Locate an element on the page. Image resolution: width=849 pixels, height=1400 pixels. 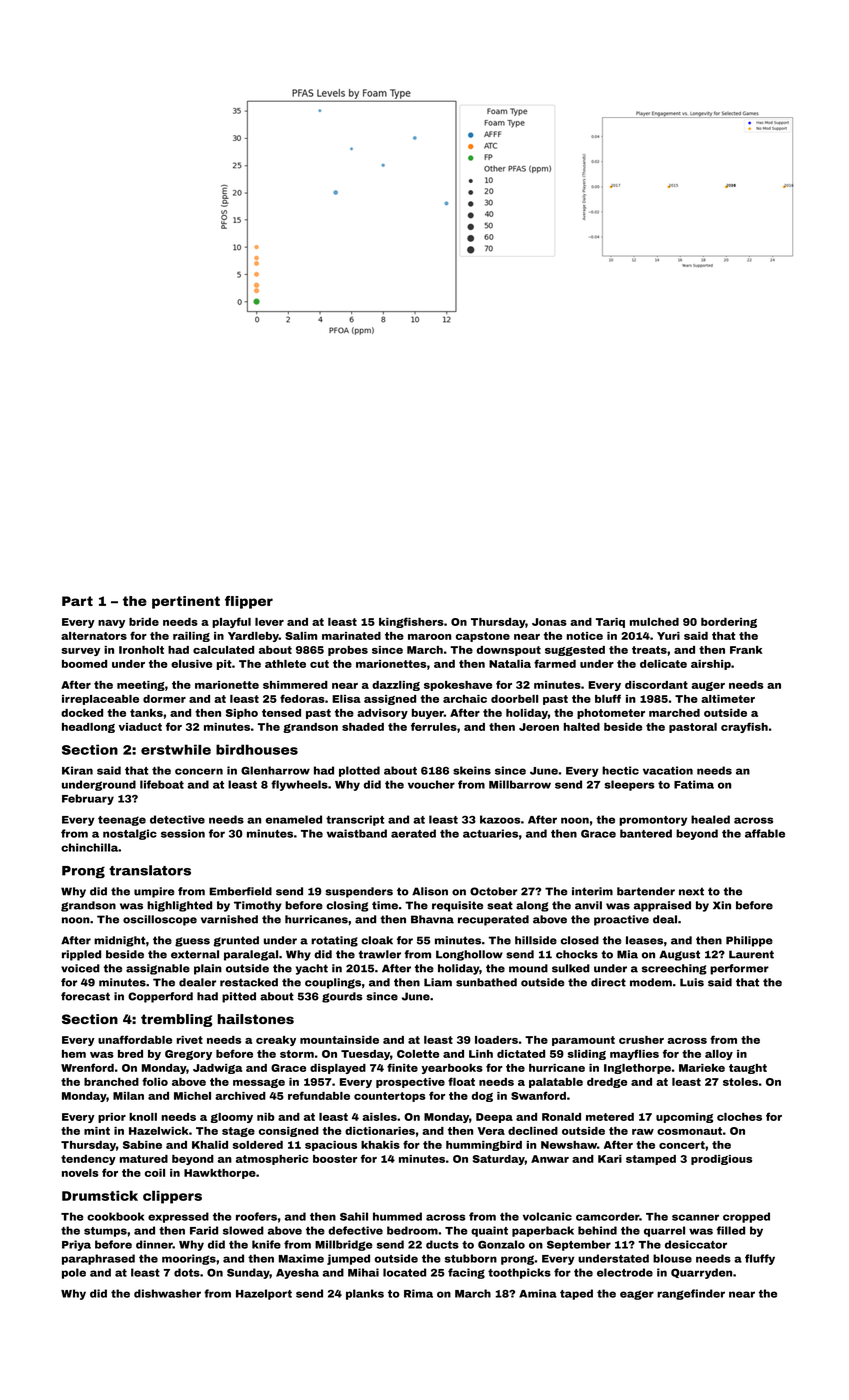
dishwasher is located at coordinates (167, 1293).
